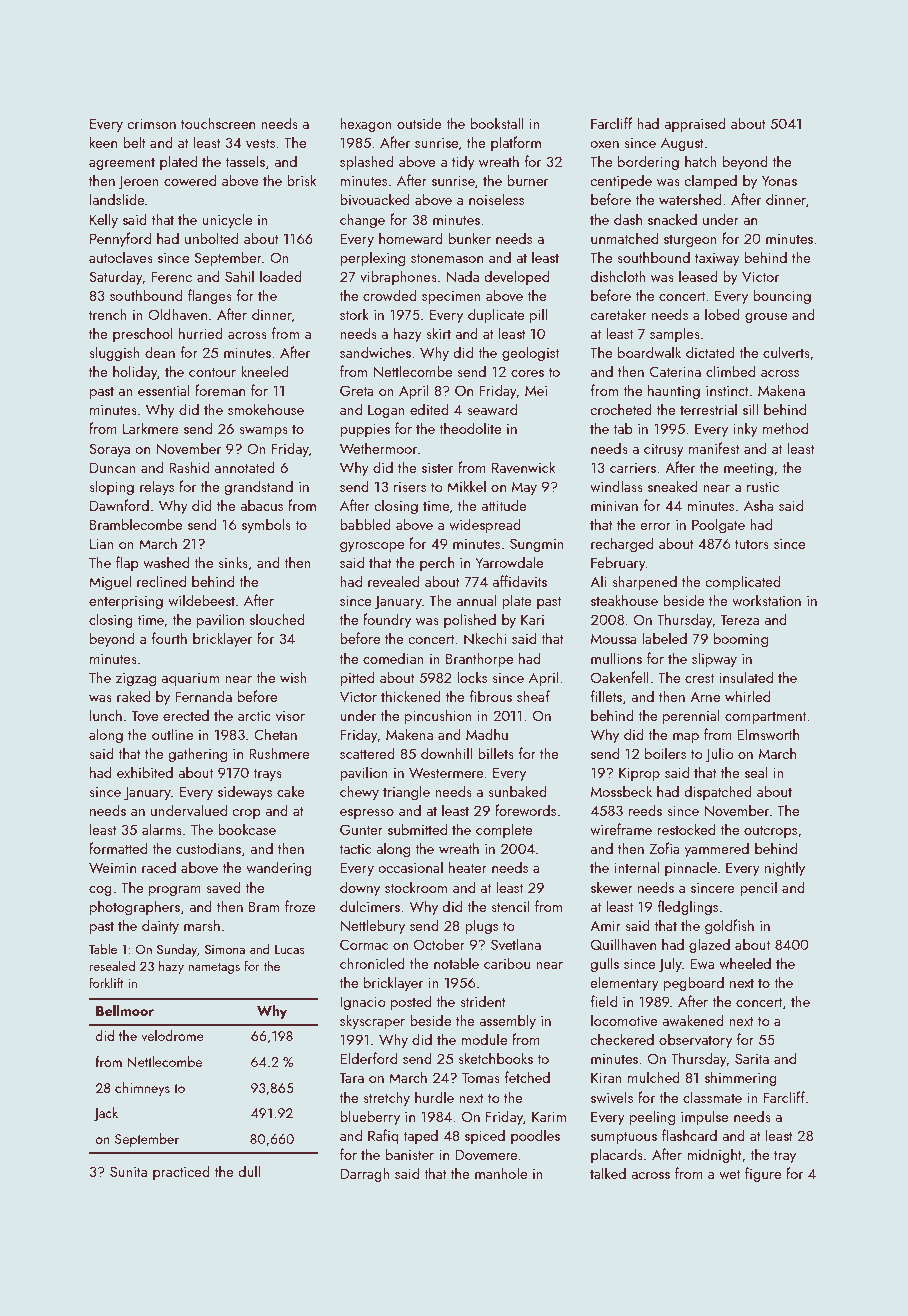  What do you see at coordinates (128, 1171) in the image?
I see `Sunita` at bounding box center [128, 1171].
